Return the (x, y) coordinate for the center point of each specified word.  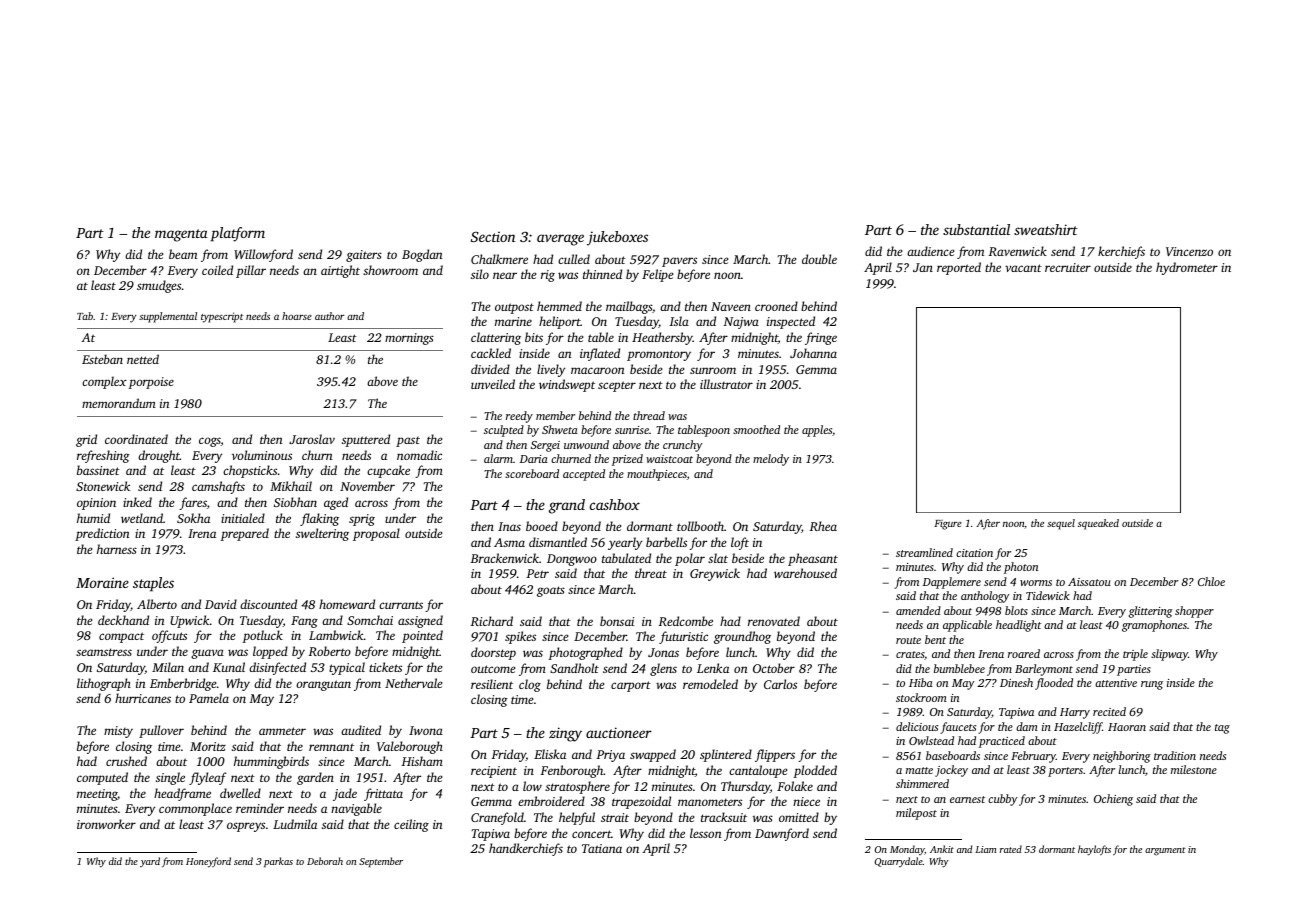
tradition (1175, 755)
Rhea (823, 526)
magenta (181, 235)
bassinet (98, 470)
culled (574, 259)
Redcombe (686, 621)
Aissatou (1089, 582)
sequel (1061, 524)
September (381, 862)
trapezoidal (641, 802)
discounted (268, 604)
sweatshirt (1046, 229)
